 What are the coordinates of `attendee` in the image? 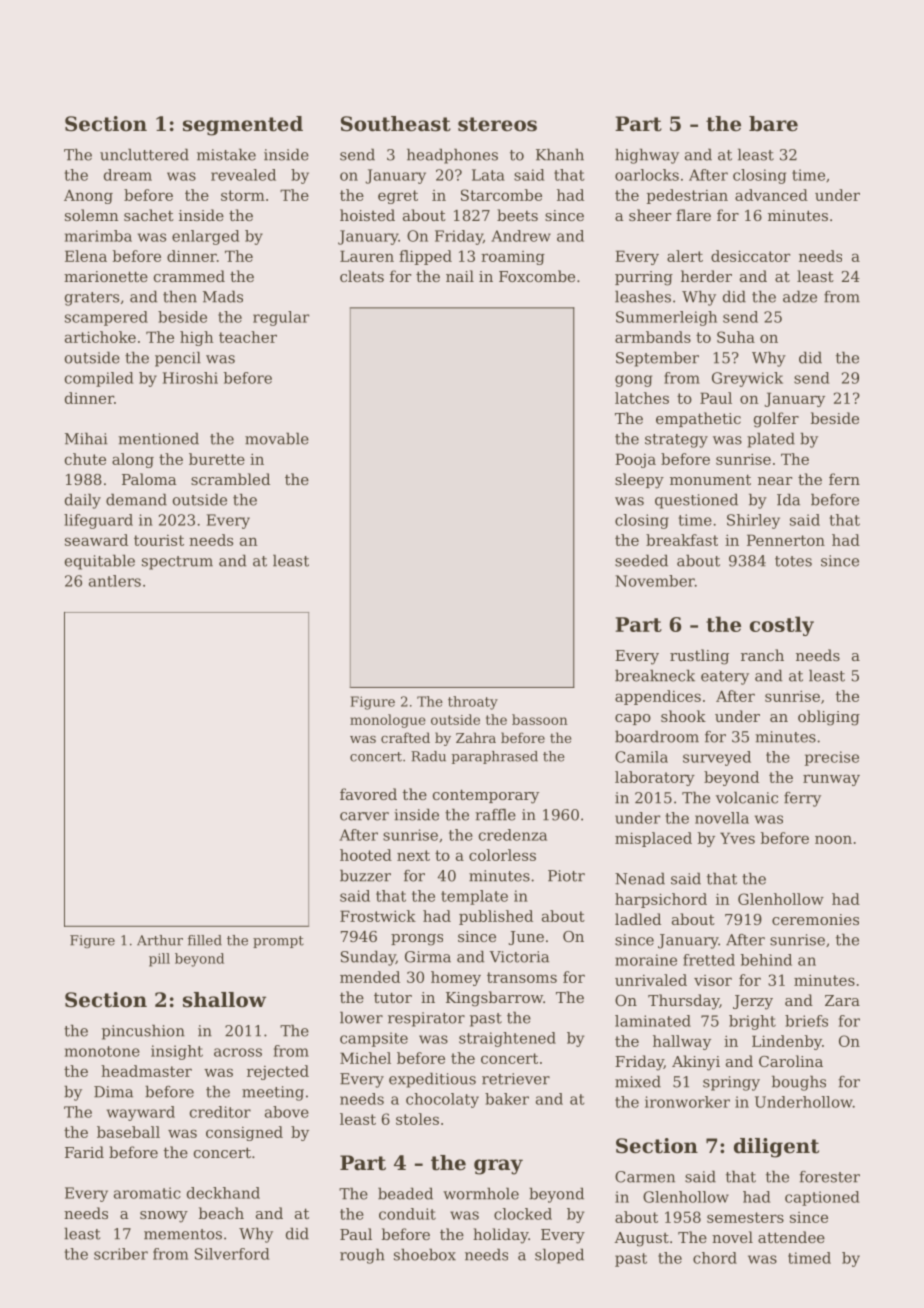 It's located at (791, 1237).
